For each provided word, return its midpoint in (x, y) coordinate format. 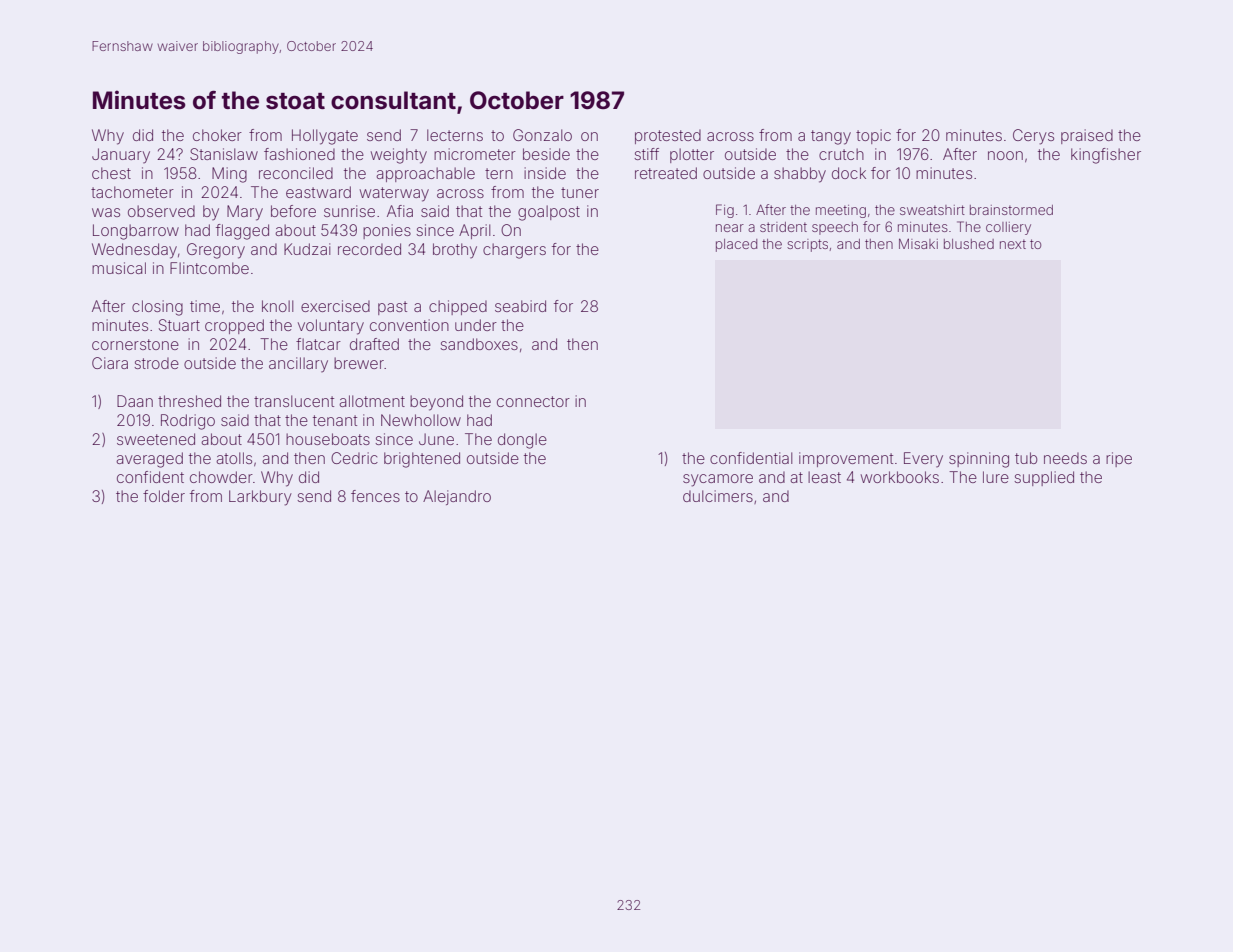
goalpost (549, 213)
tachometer (132, 192)
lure (996, 477)
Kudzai (307, 249)
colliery (1008, 228)
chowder (221, 477)
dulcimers (718, 496)
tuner (580, 192)
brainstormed (1011, 210)
